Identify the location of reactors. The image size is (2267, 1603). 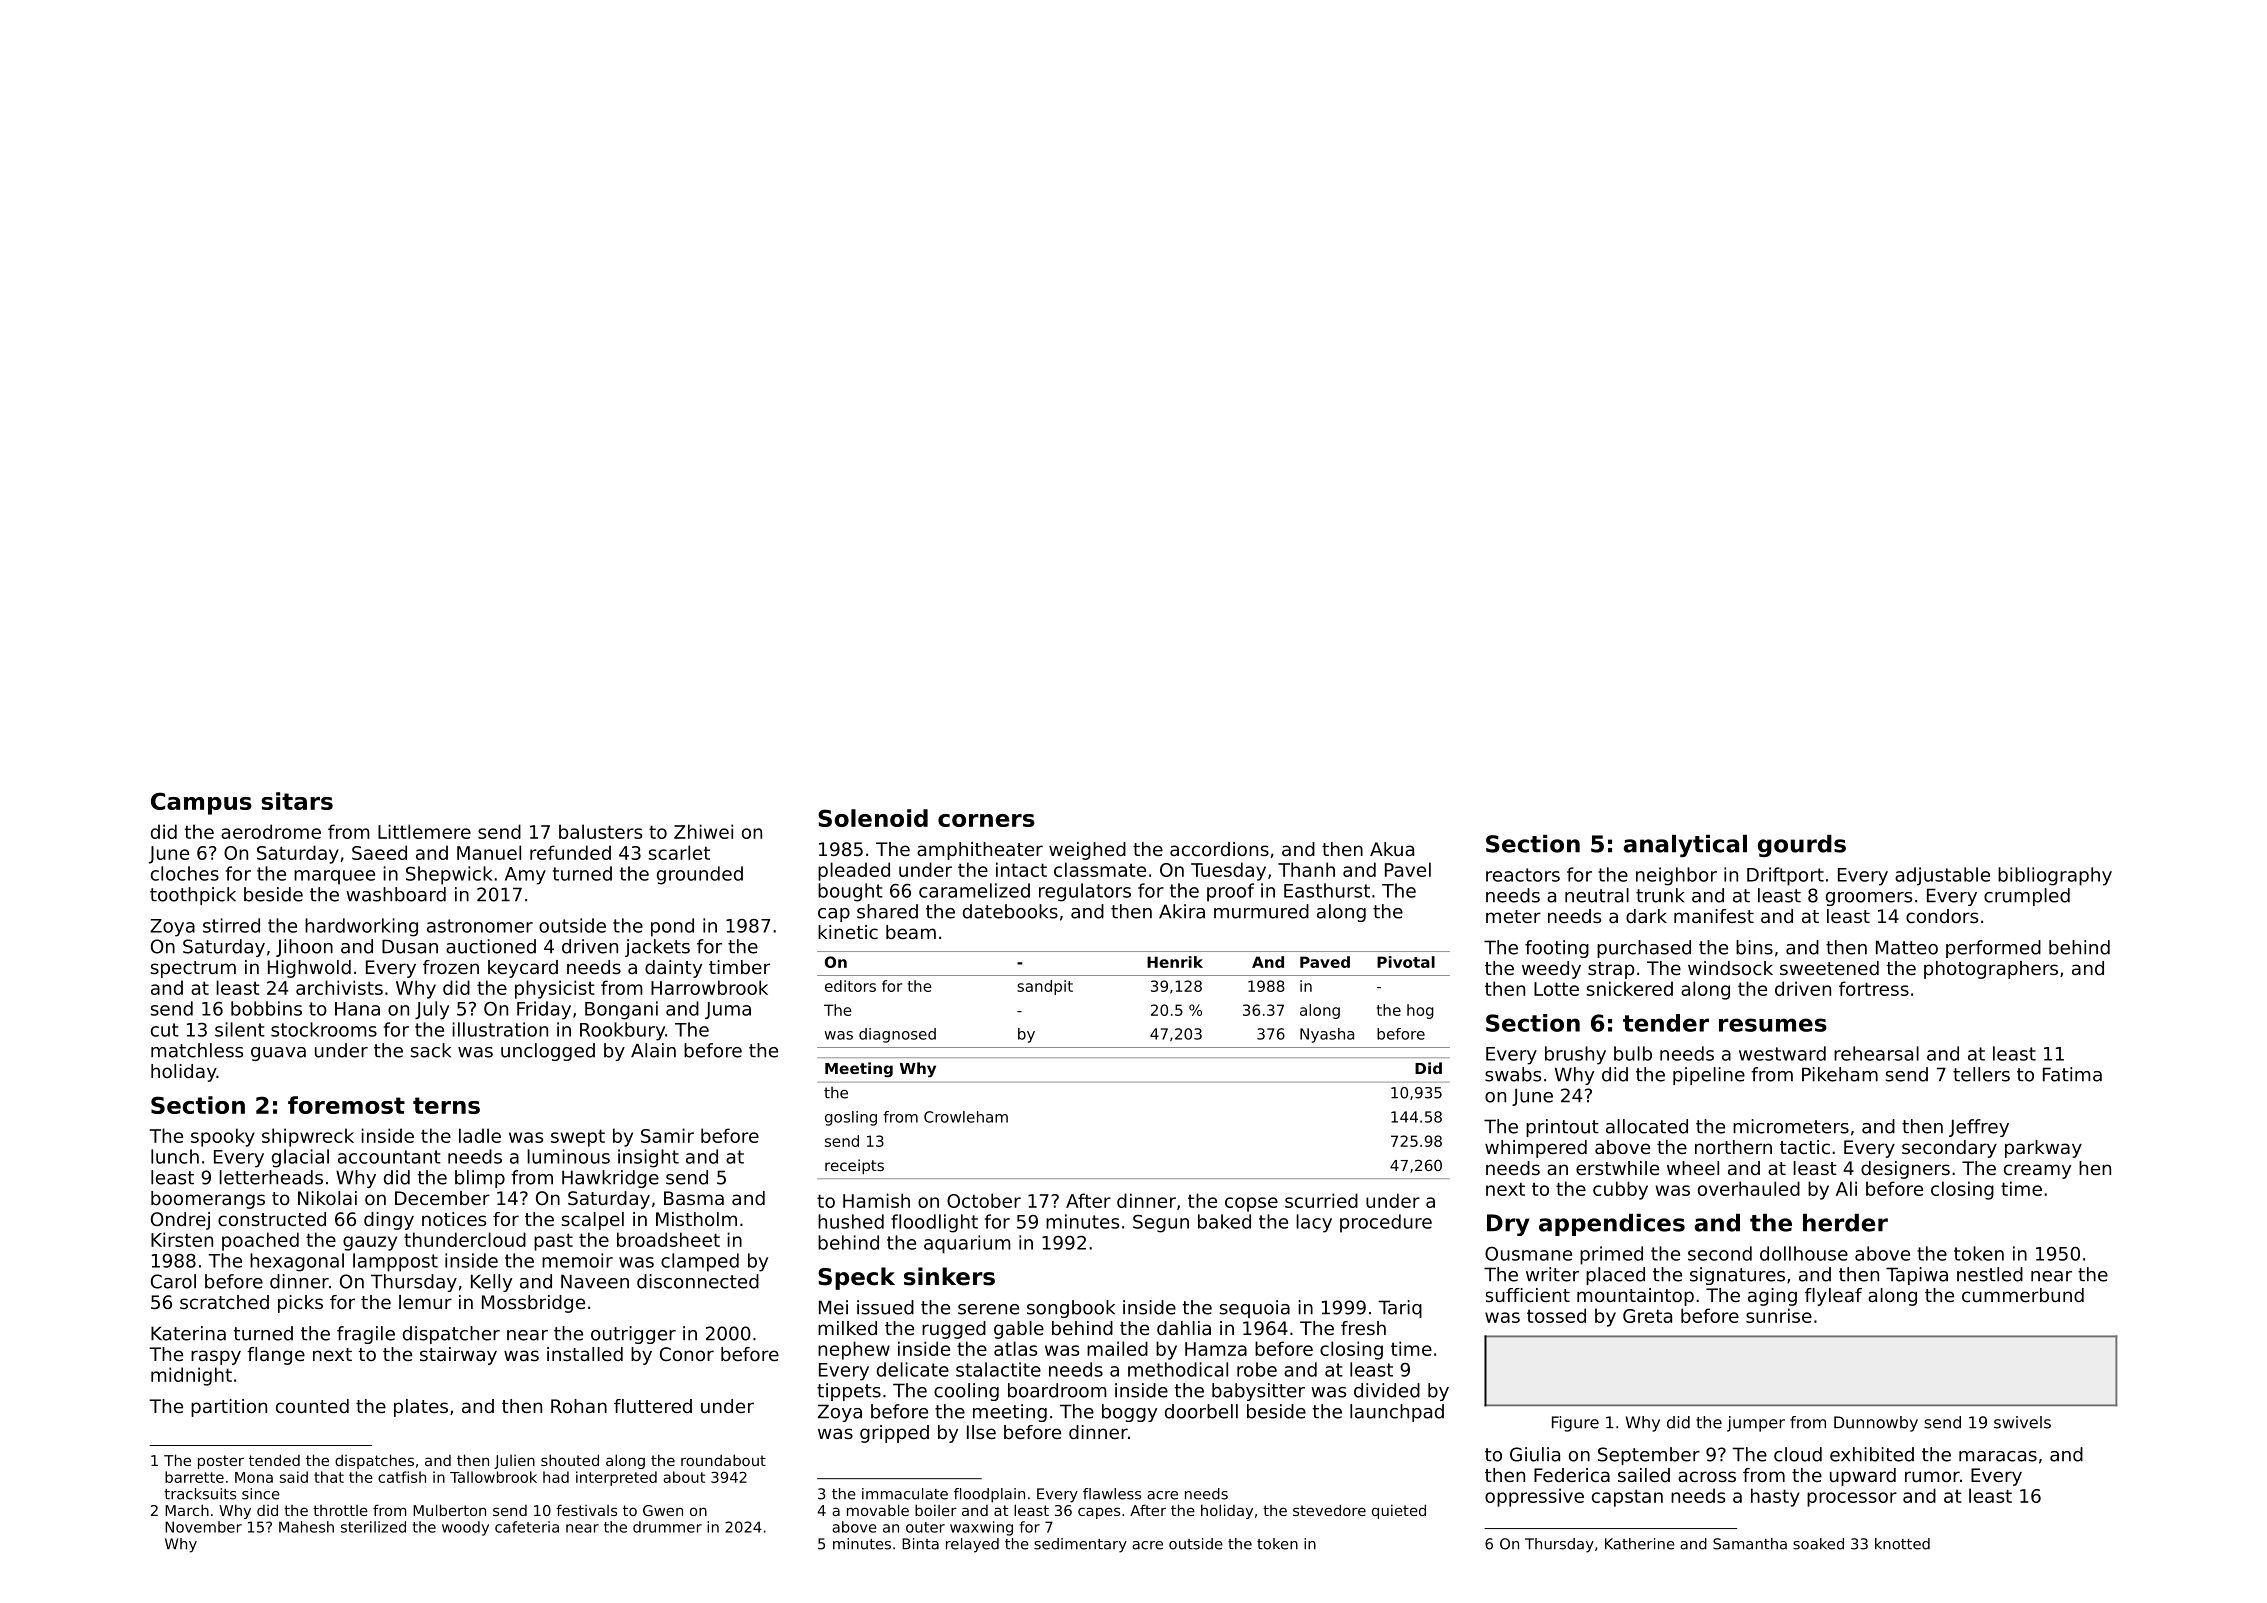
(1523, 875).
